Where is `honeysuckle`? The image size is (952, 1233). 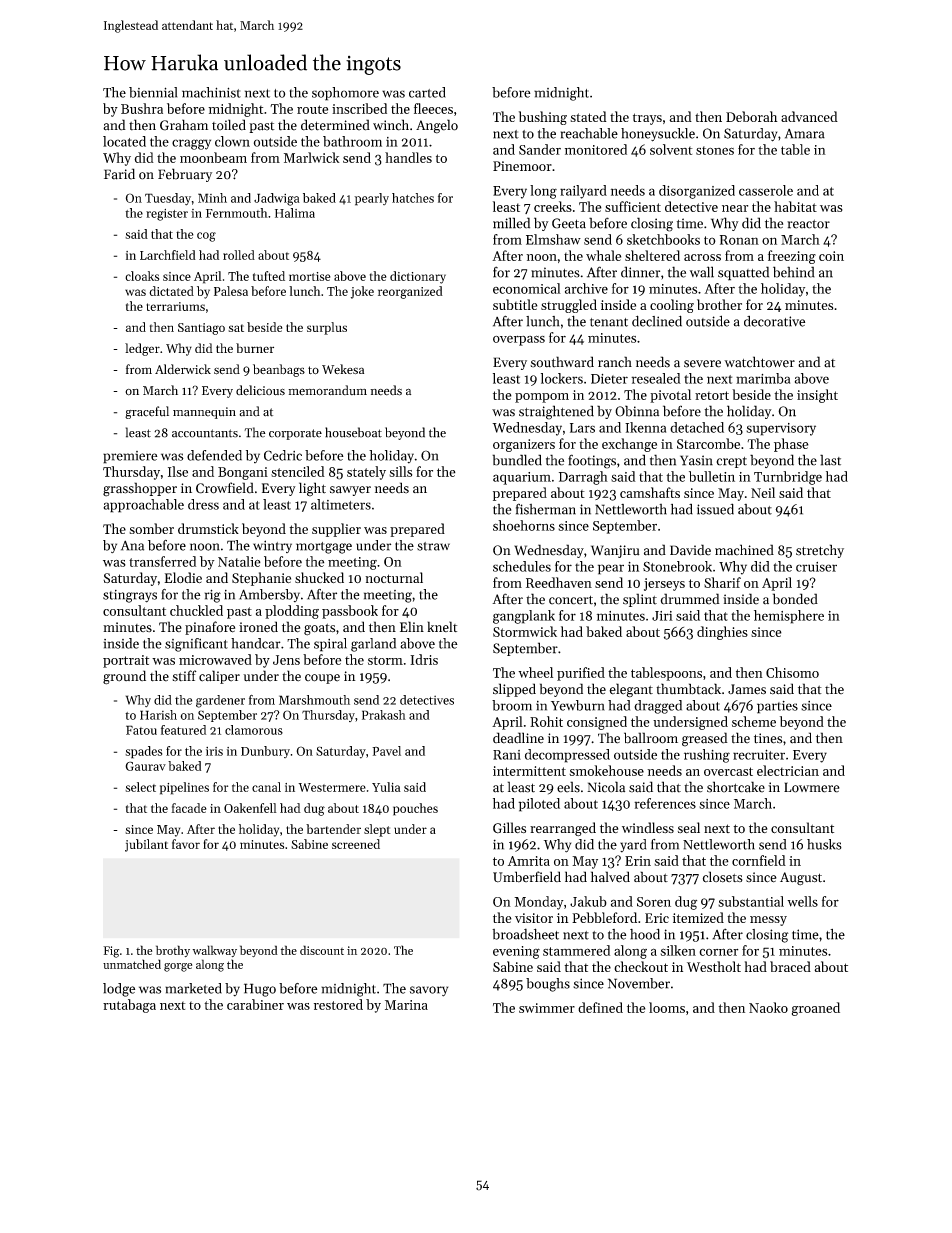
honeysuckle is located at coordinates (658, 135).
